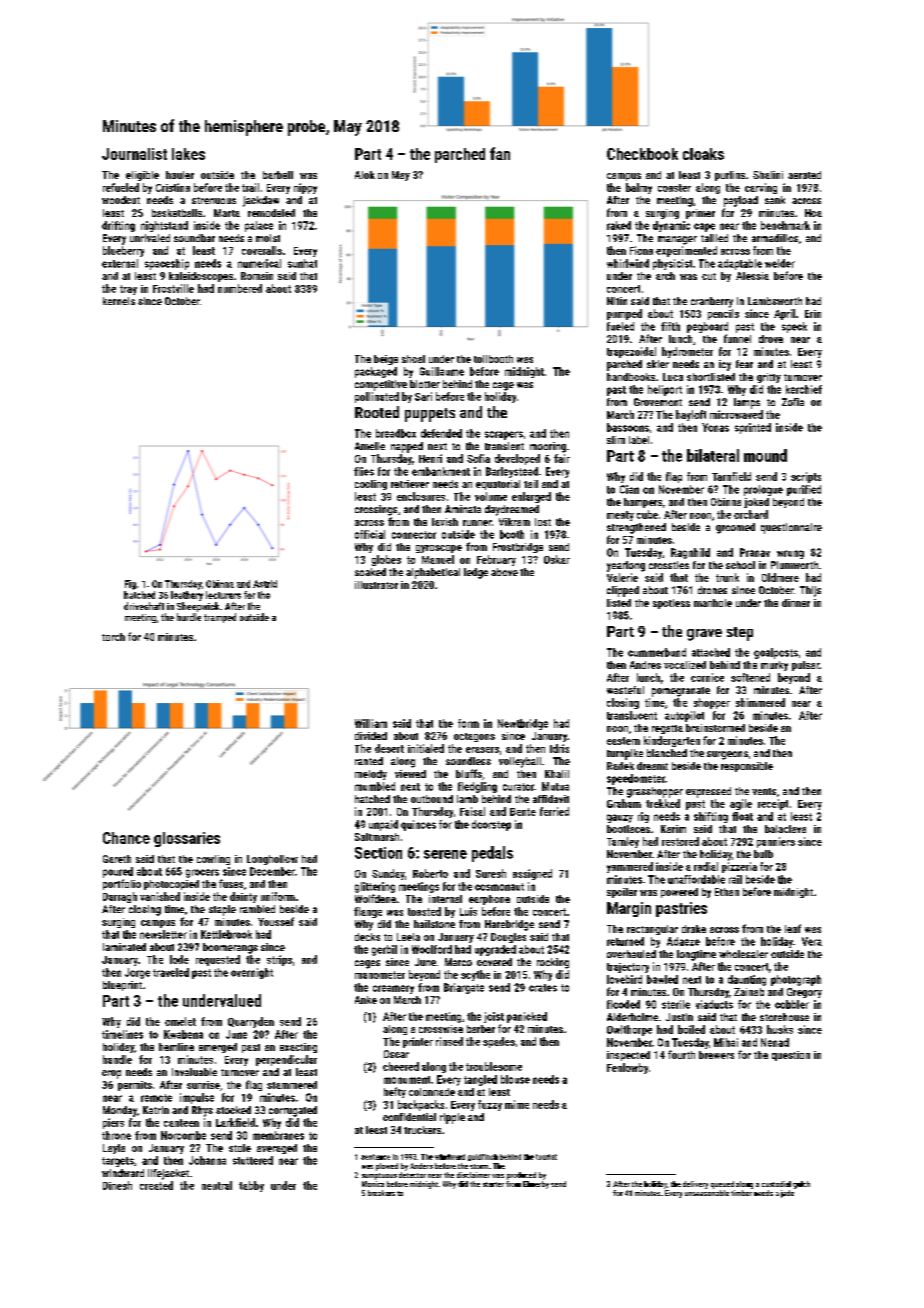 Image resolution: width=924 pixels, height=1308 pixels. I want to click on handle, so click(117, 1059).
